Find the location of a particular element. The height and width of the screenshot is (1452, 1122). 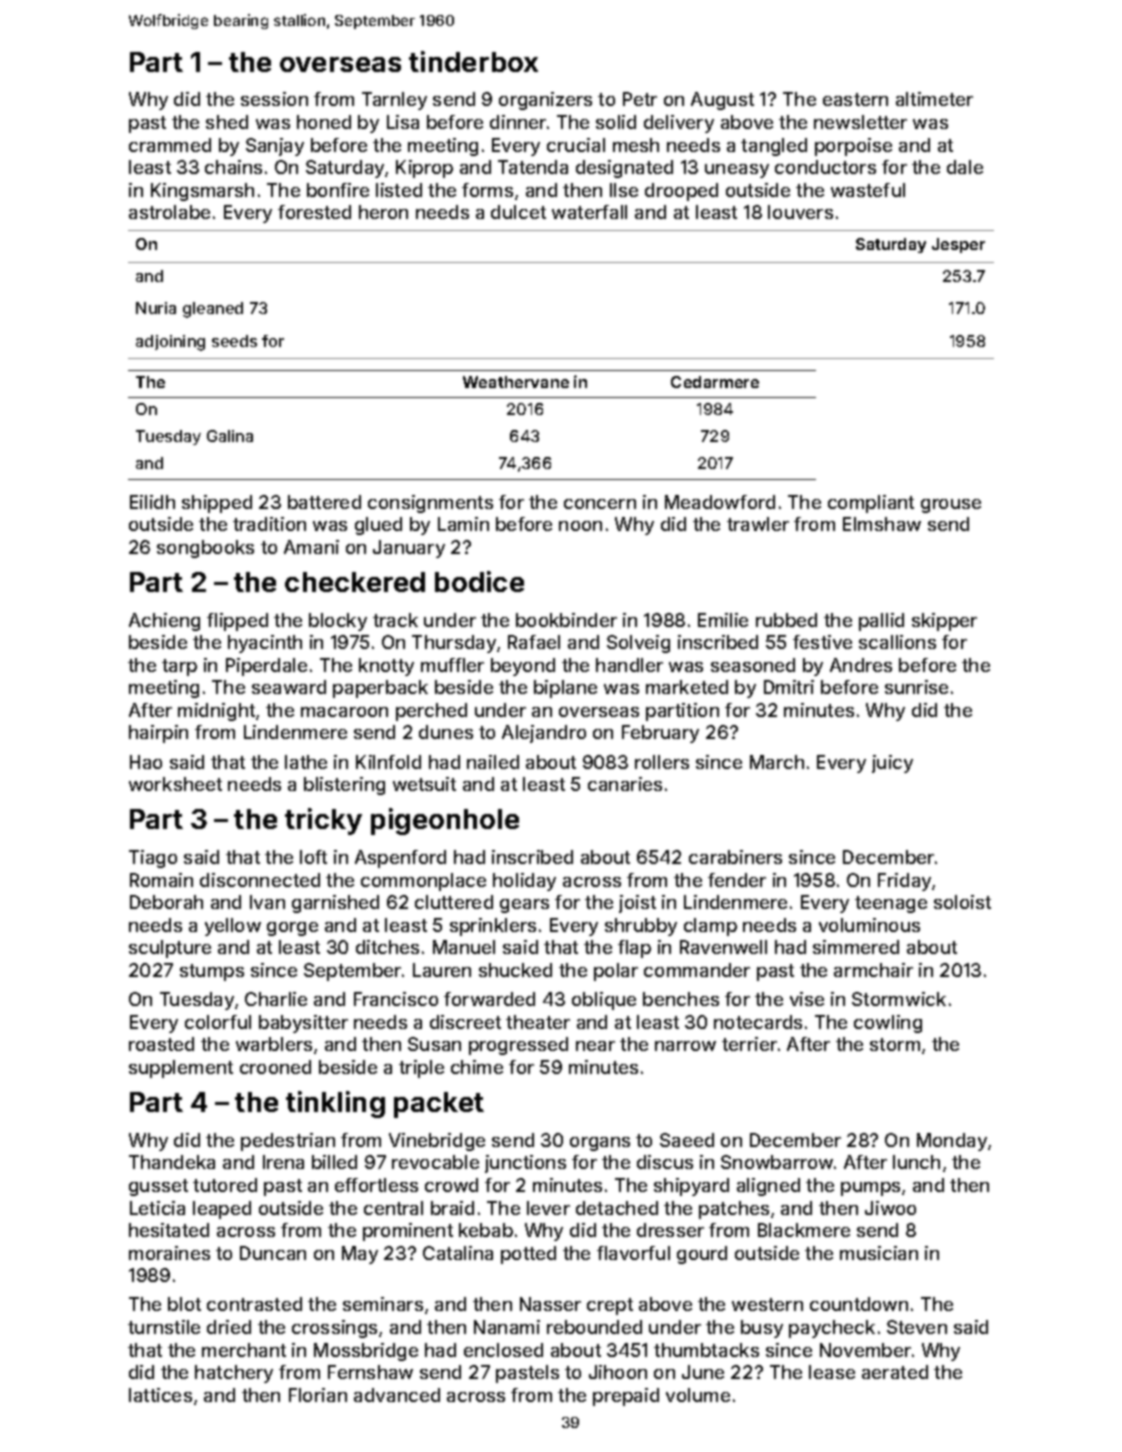

Jesper is located at coordinates (958, 245).
